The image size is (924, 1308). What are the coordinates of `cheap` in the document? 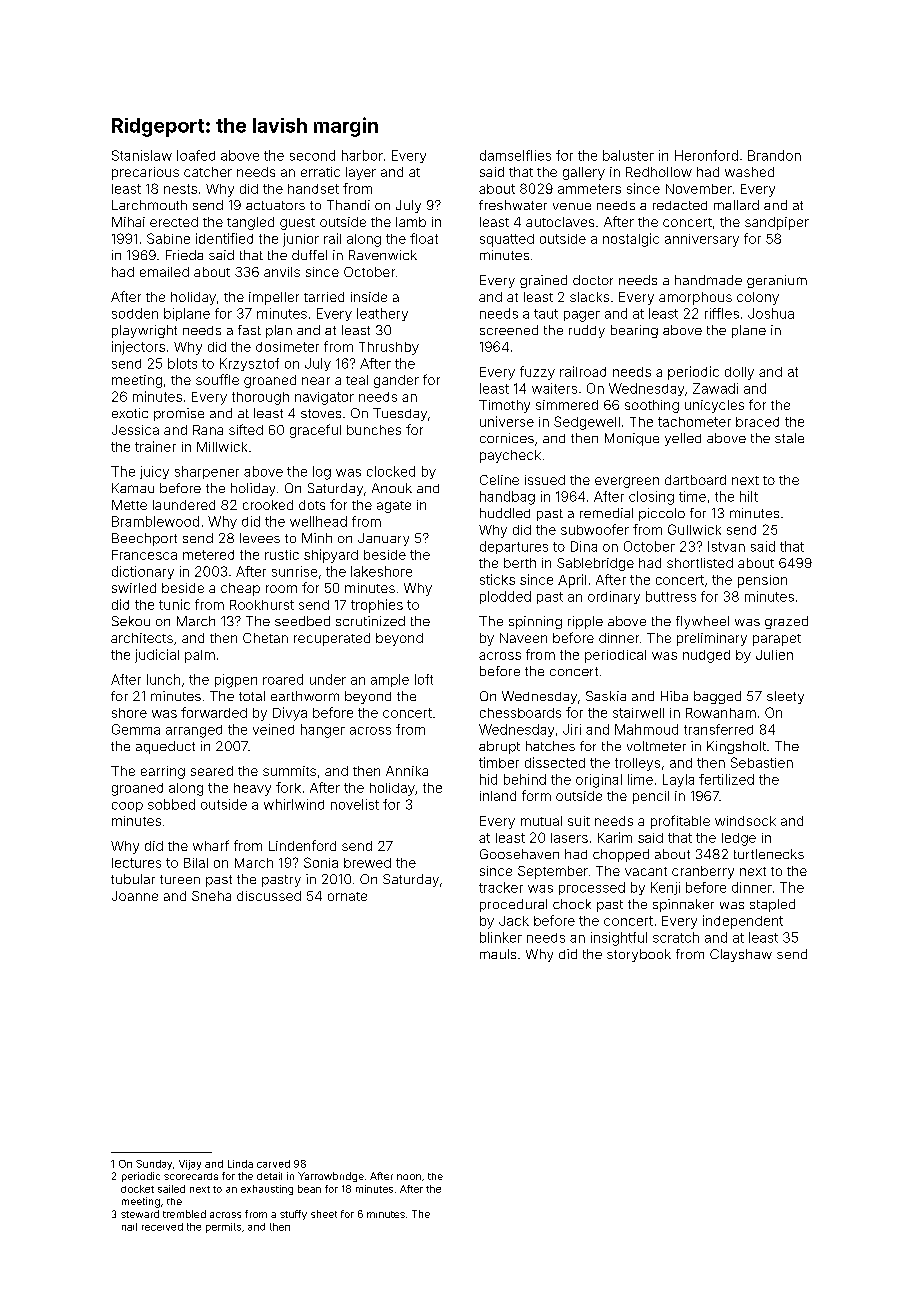 It's located at (240, 589).
